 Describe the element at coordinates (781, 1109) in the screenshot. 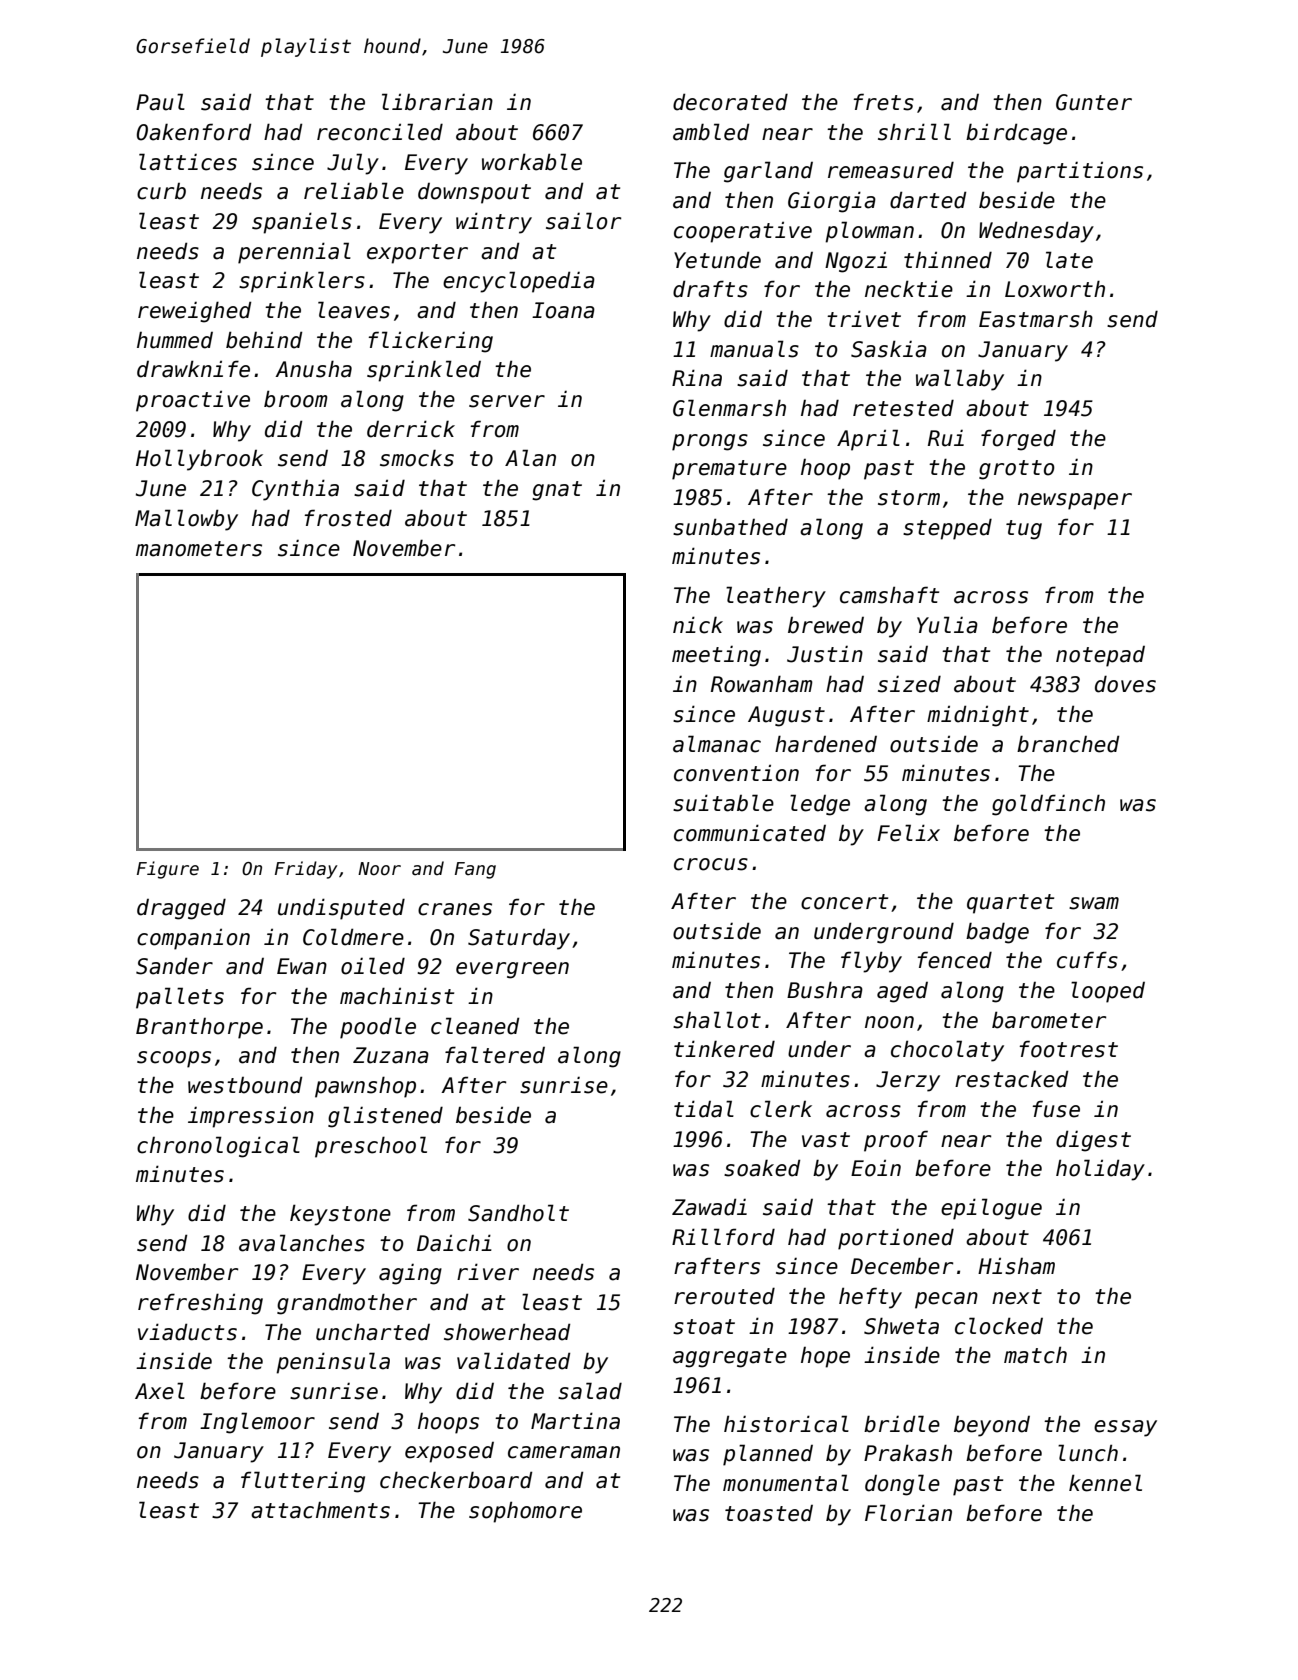

I see `clerk` at that location.
